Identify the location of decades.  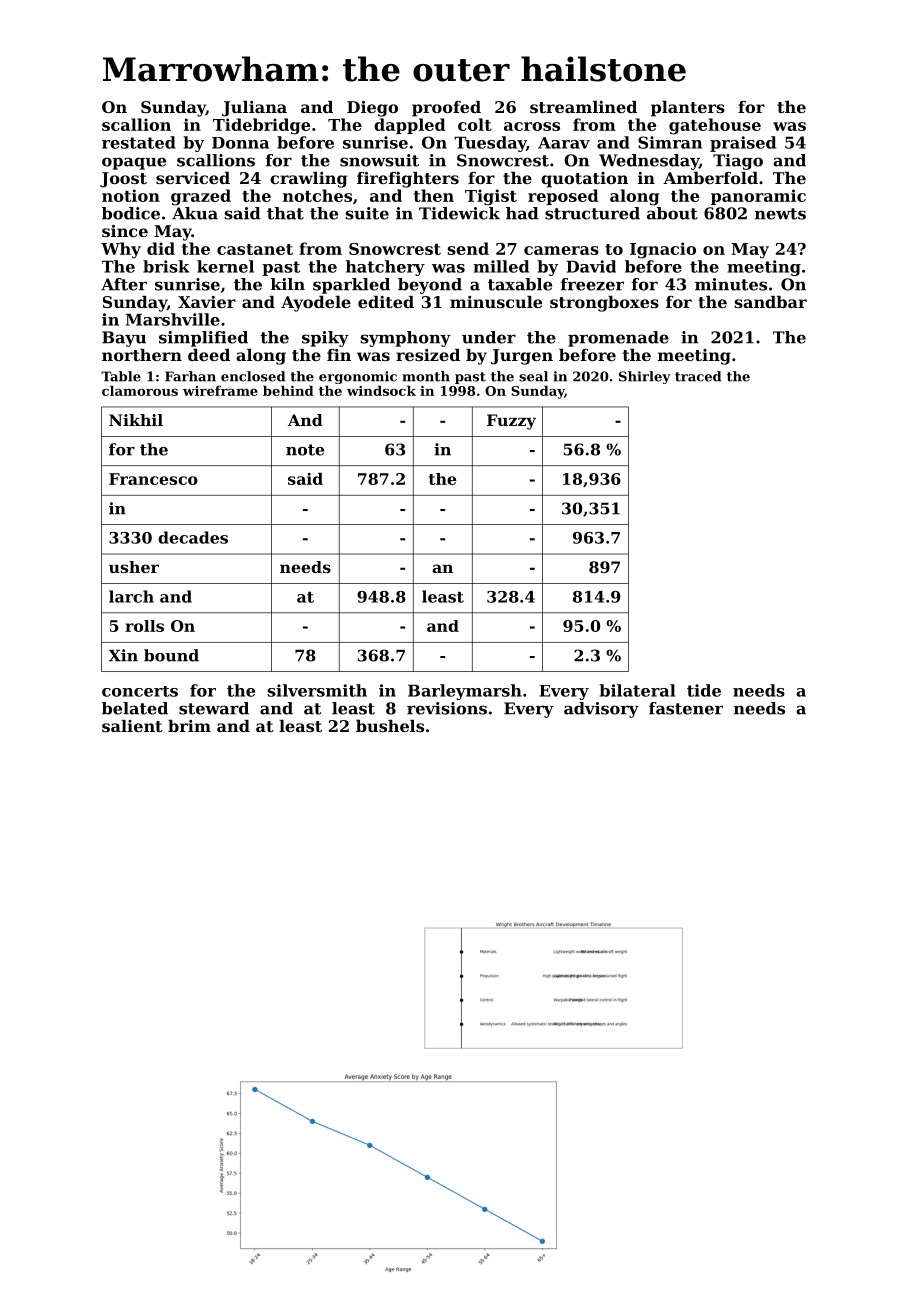
(193, 537).
